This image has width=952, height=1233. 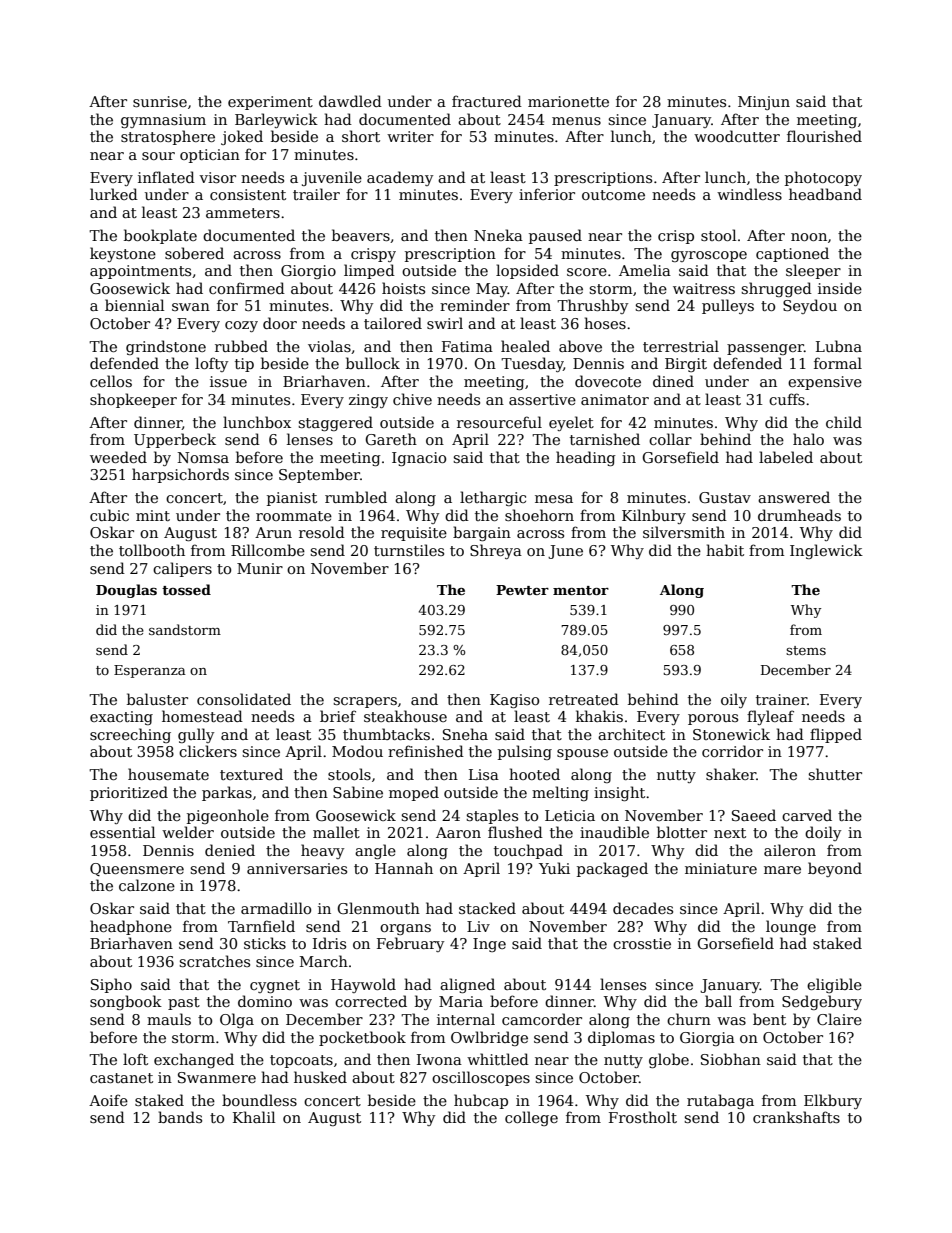 What do you see at coordinates (576, 121) in the image?
I see `menus` at bounding box center [576, 121].
